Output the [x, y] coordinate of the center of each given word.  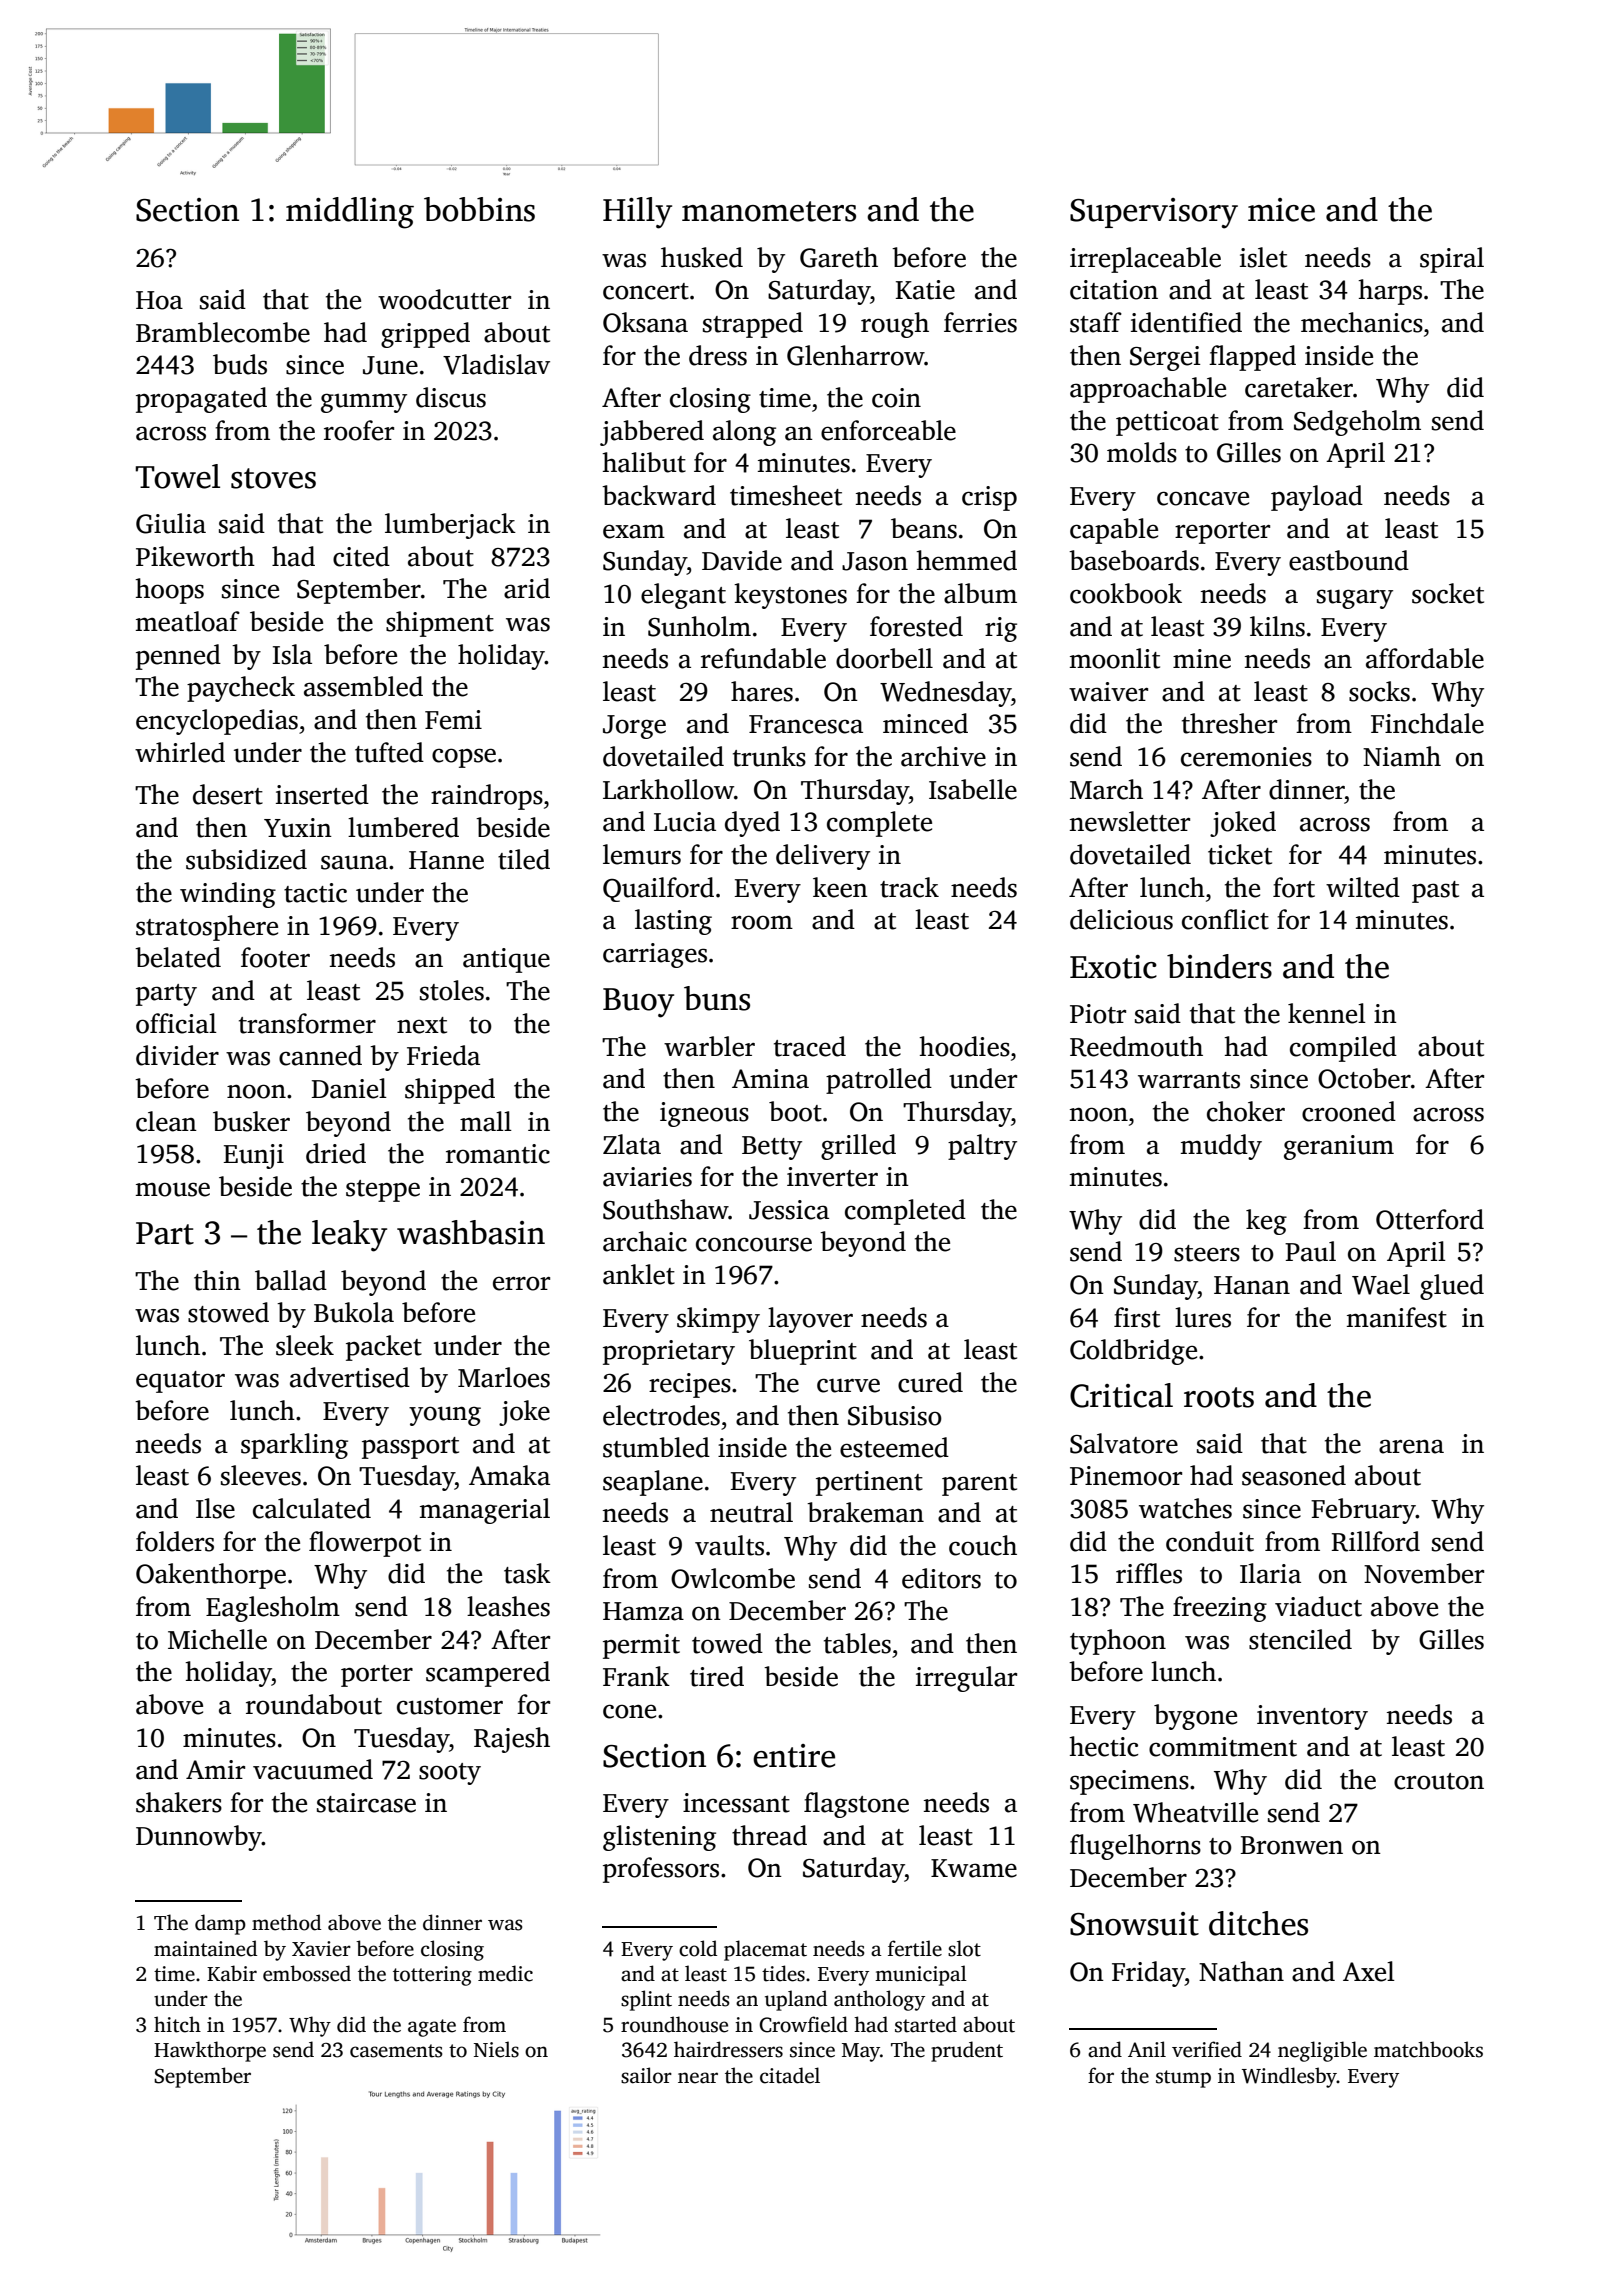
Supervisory [1154, 213]
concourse [754, 1244]
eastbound [1349, 560]
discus [451, 397]
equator [180, 1382]
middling [350, 213]
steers [1207, 1253]
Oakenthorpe [211, 1576]
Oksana [645, 322]
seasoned [1294, 1475]
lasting [673, 922]
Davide [742, 560]
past [1435, 892]
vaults [729, 1545]
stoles [452, 990]
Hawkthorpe [210, 2051]
